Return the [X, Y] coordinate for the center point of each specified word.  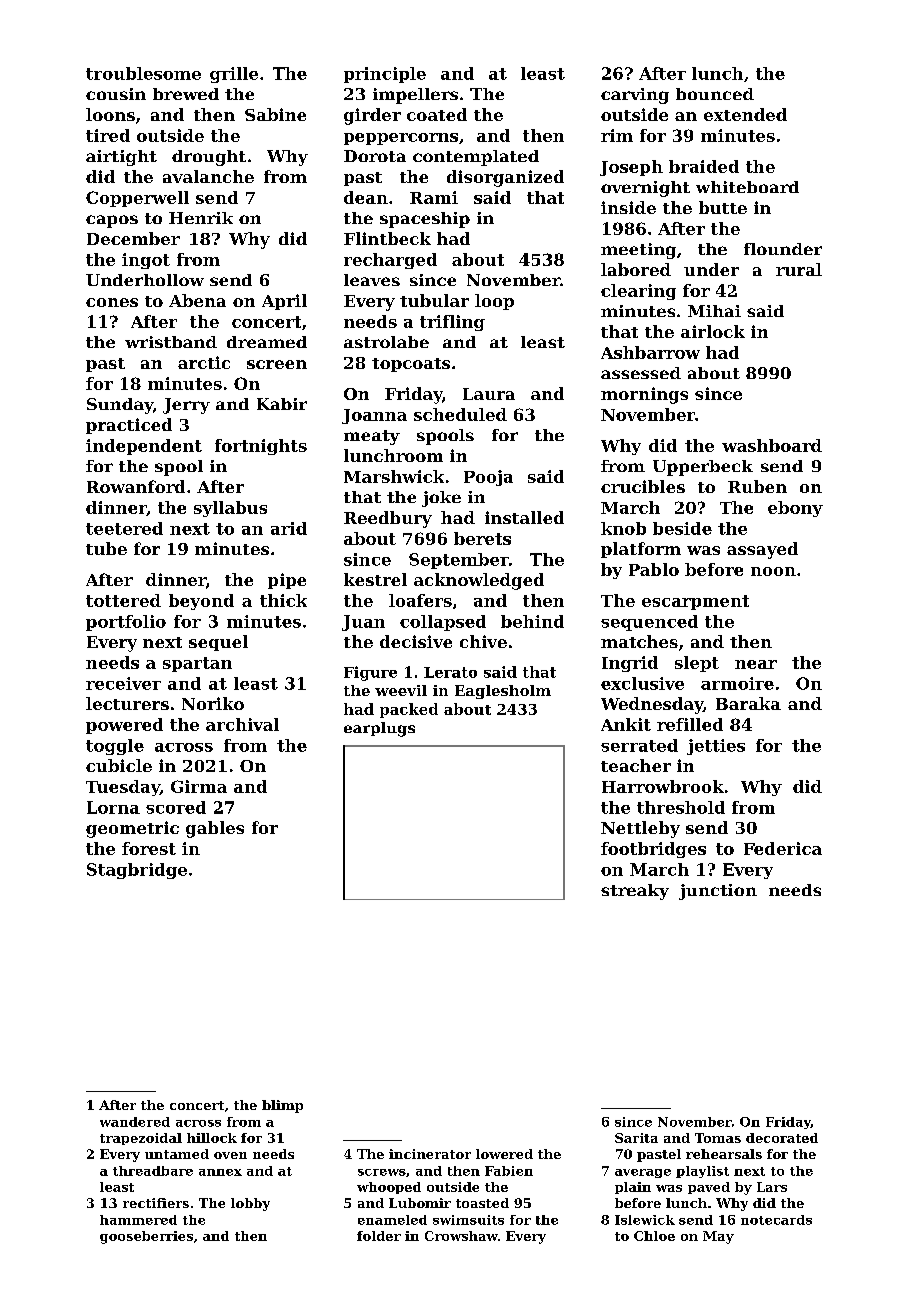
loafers [420, 600]
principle [385, 75]
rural [799, 269]
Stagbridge [137, 871]
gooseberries [146, 1237]
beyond [201, 602]
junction [718, 892]
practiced [129, 426]
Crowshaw [461, 1236]
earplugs [379, 729]
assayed [762, 550]
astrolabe [386, 342]
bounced [715, 94]
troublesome [143, 73]
